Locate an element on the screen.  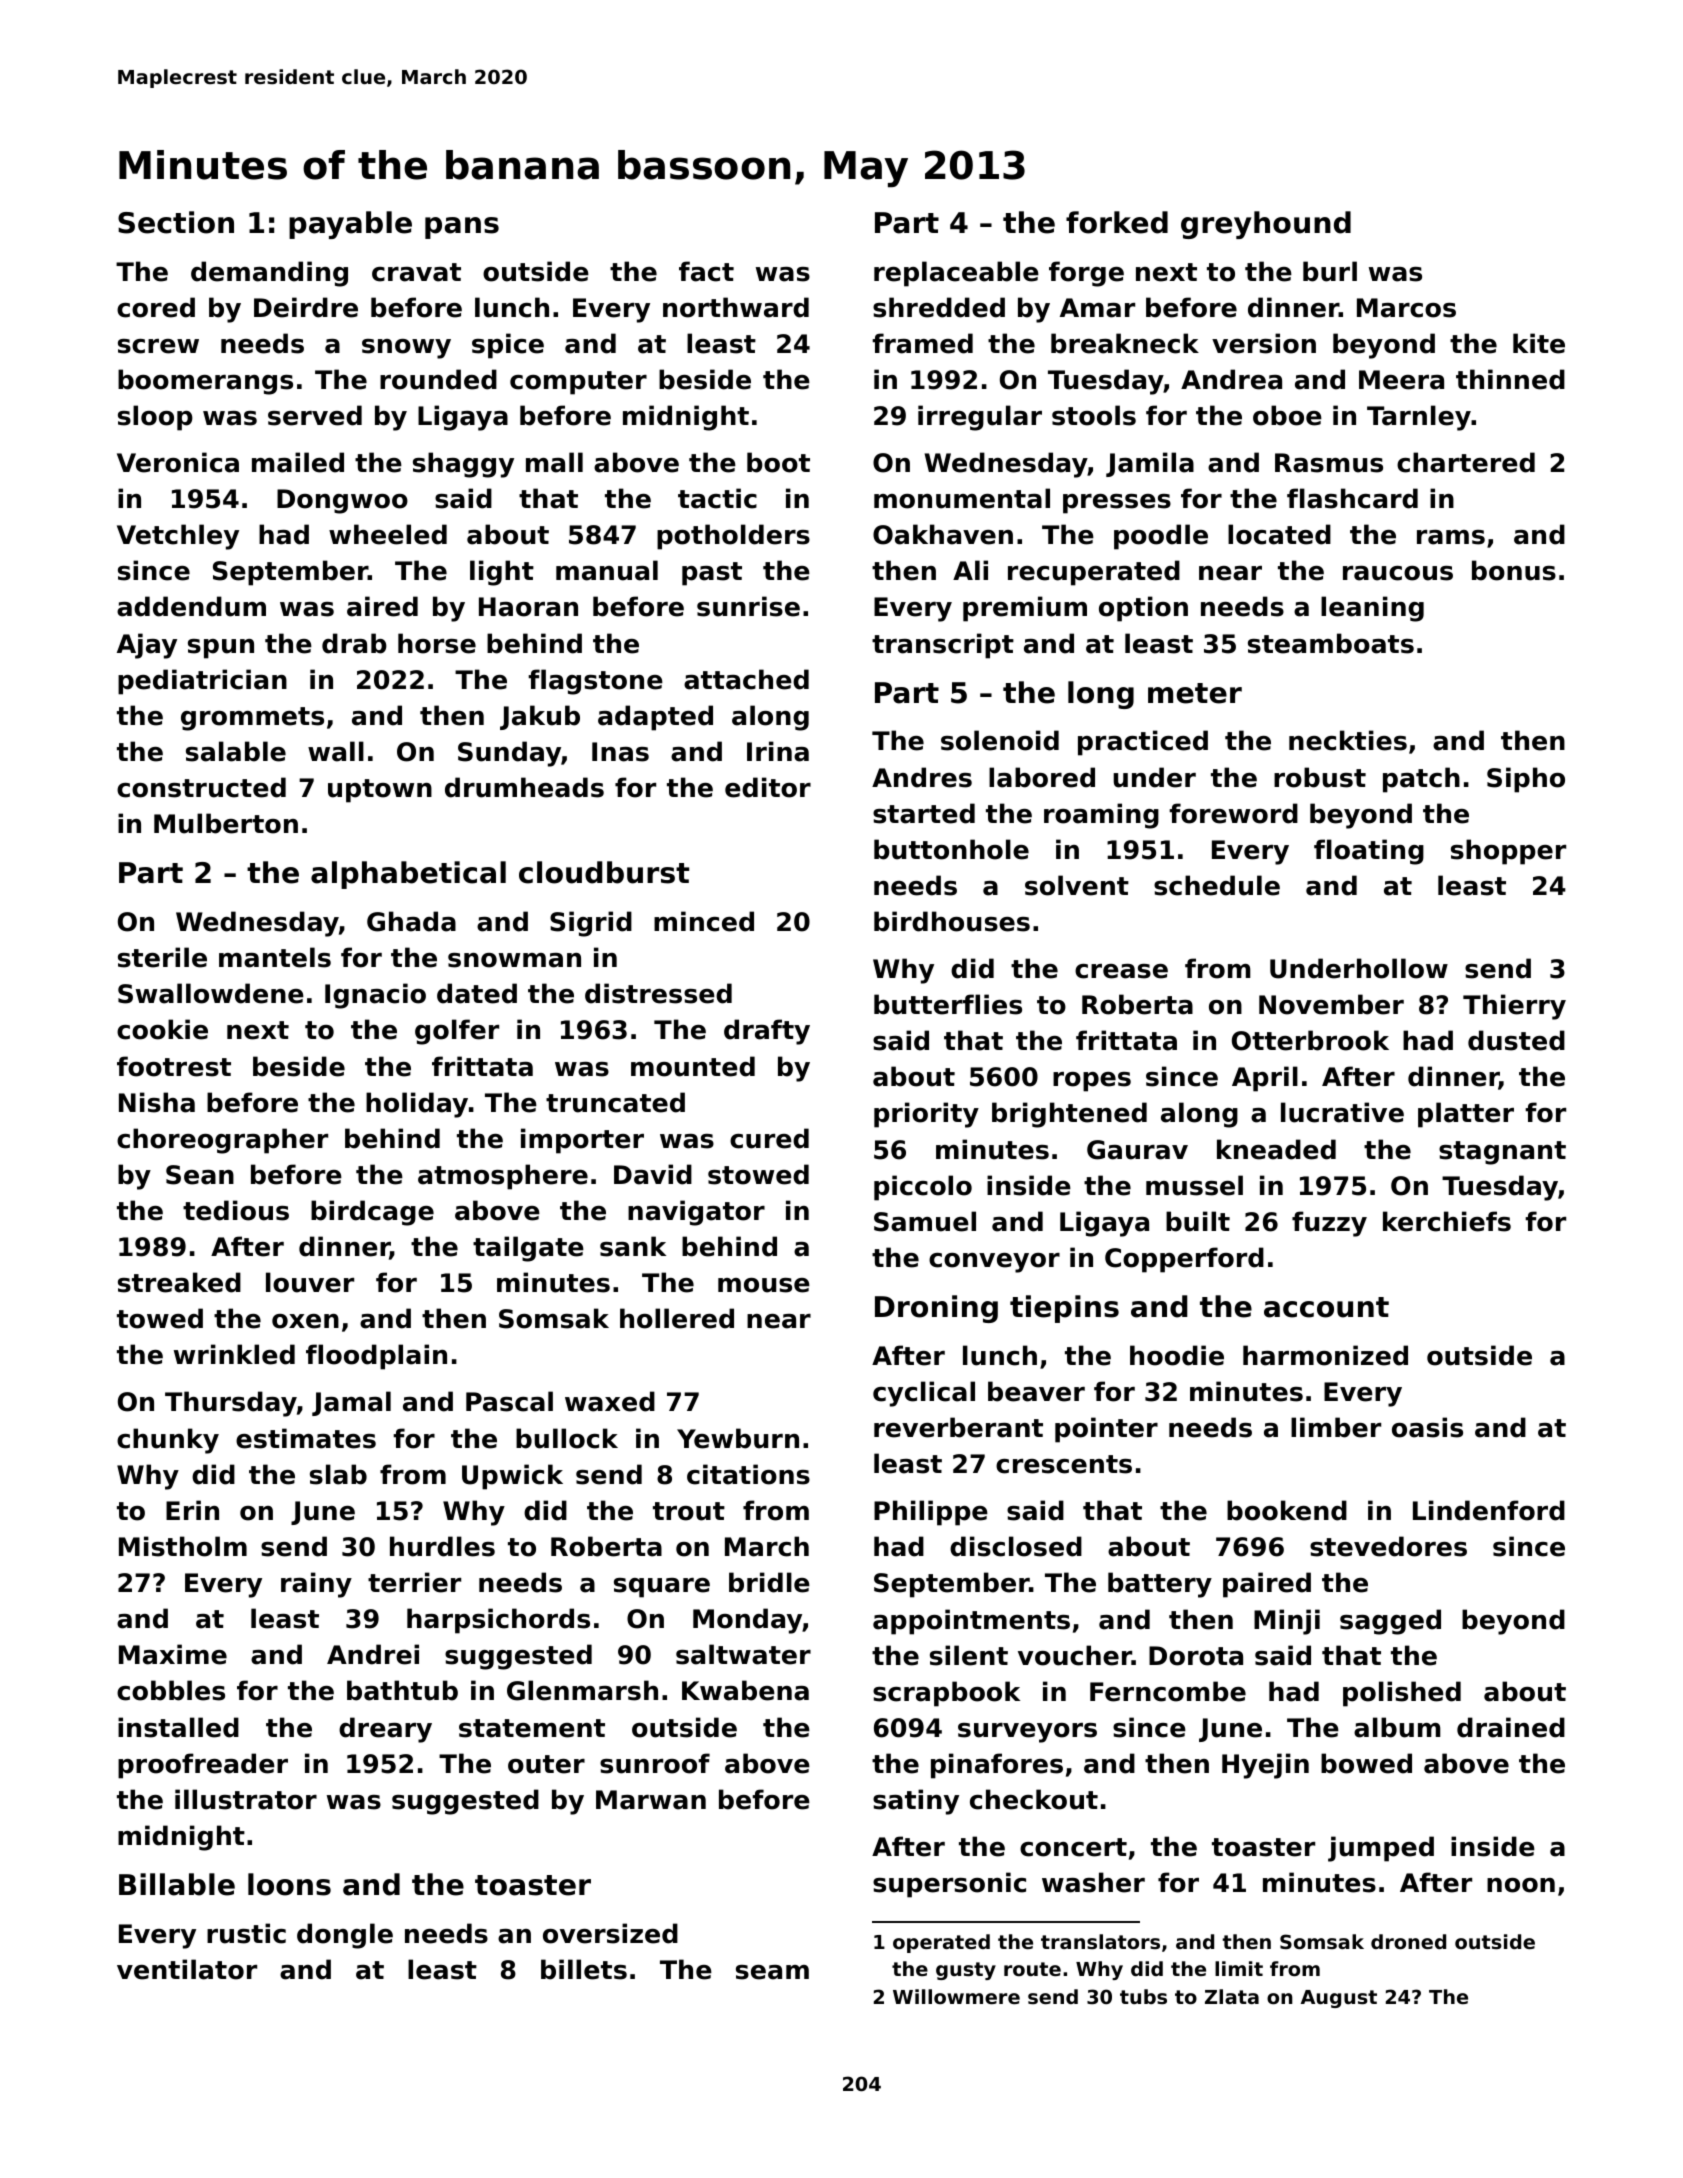
mantels is located at coordinates (275, 957).
